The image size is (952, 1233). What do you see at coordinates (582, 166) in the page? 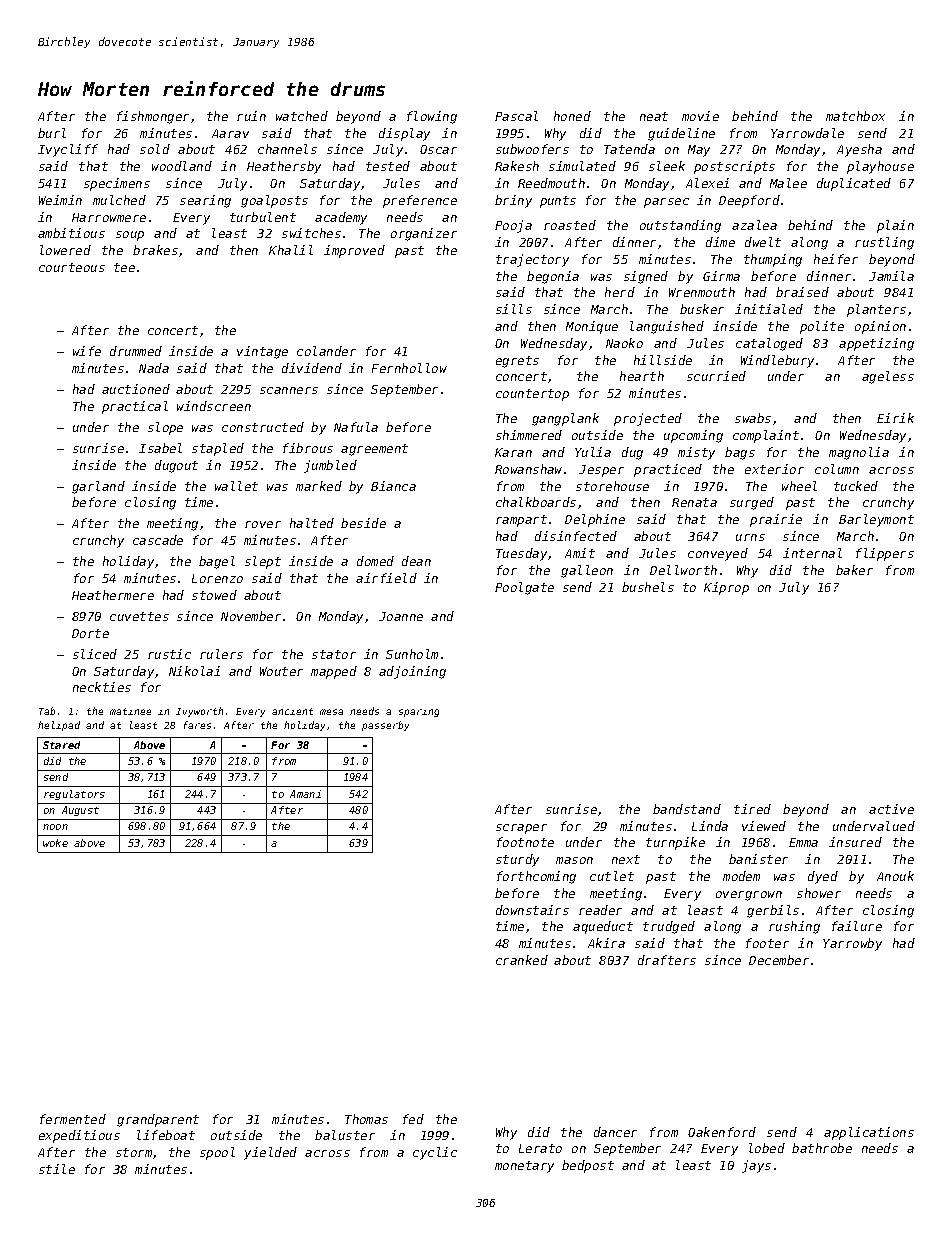
I see `simulated` at bounding box center [582, 166].
